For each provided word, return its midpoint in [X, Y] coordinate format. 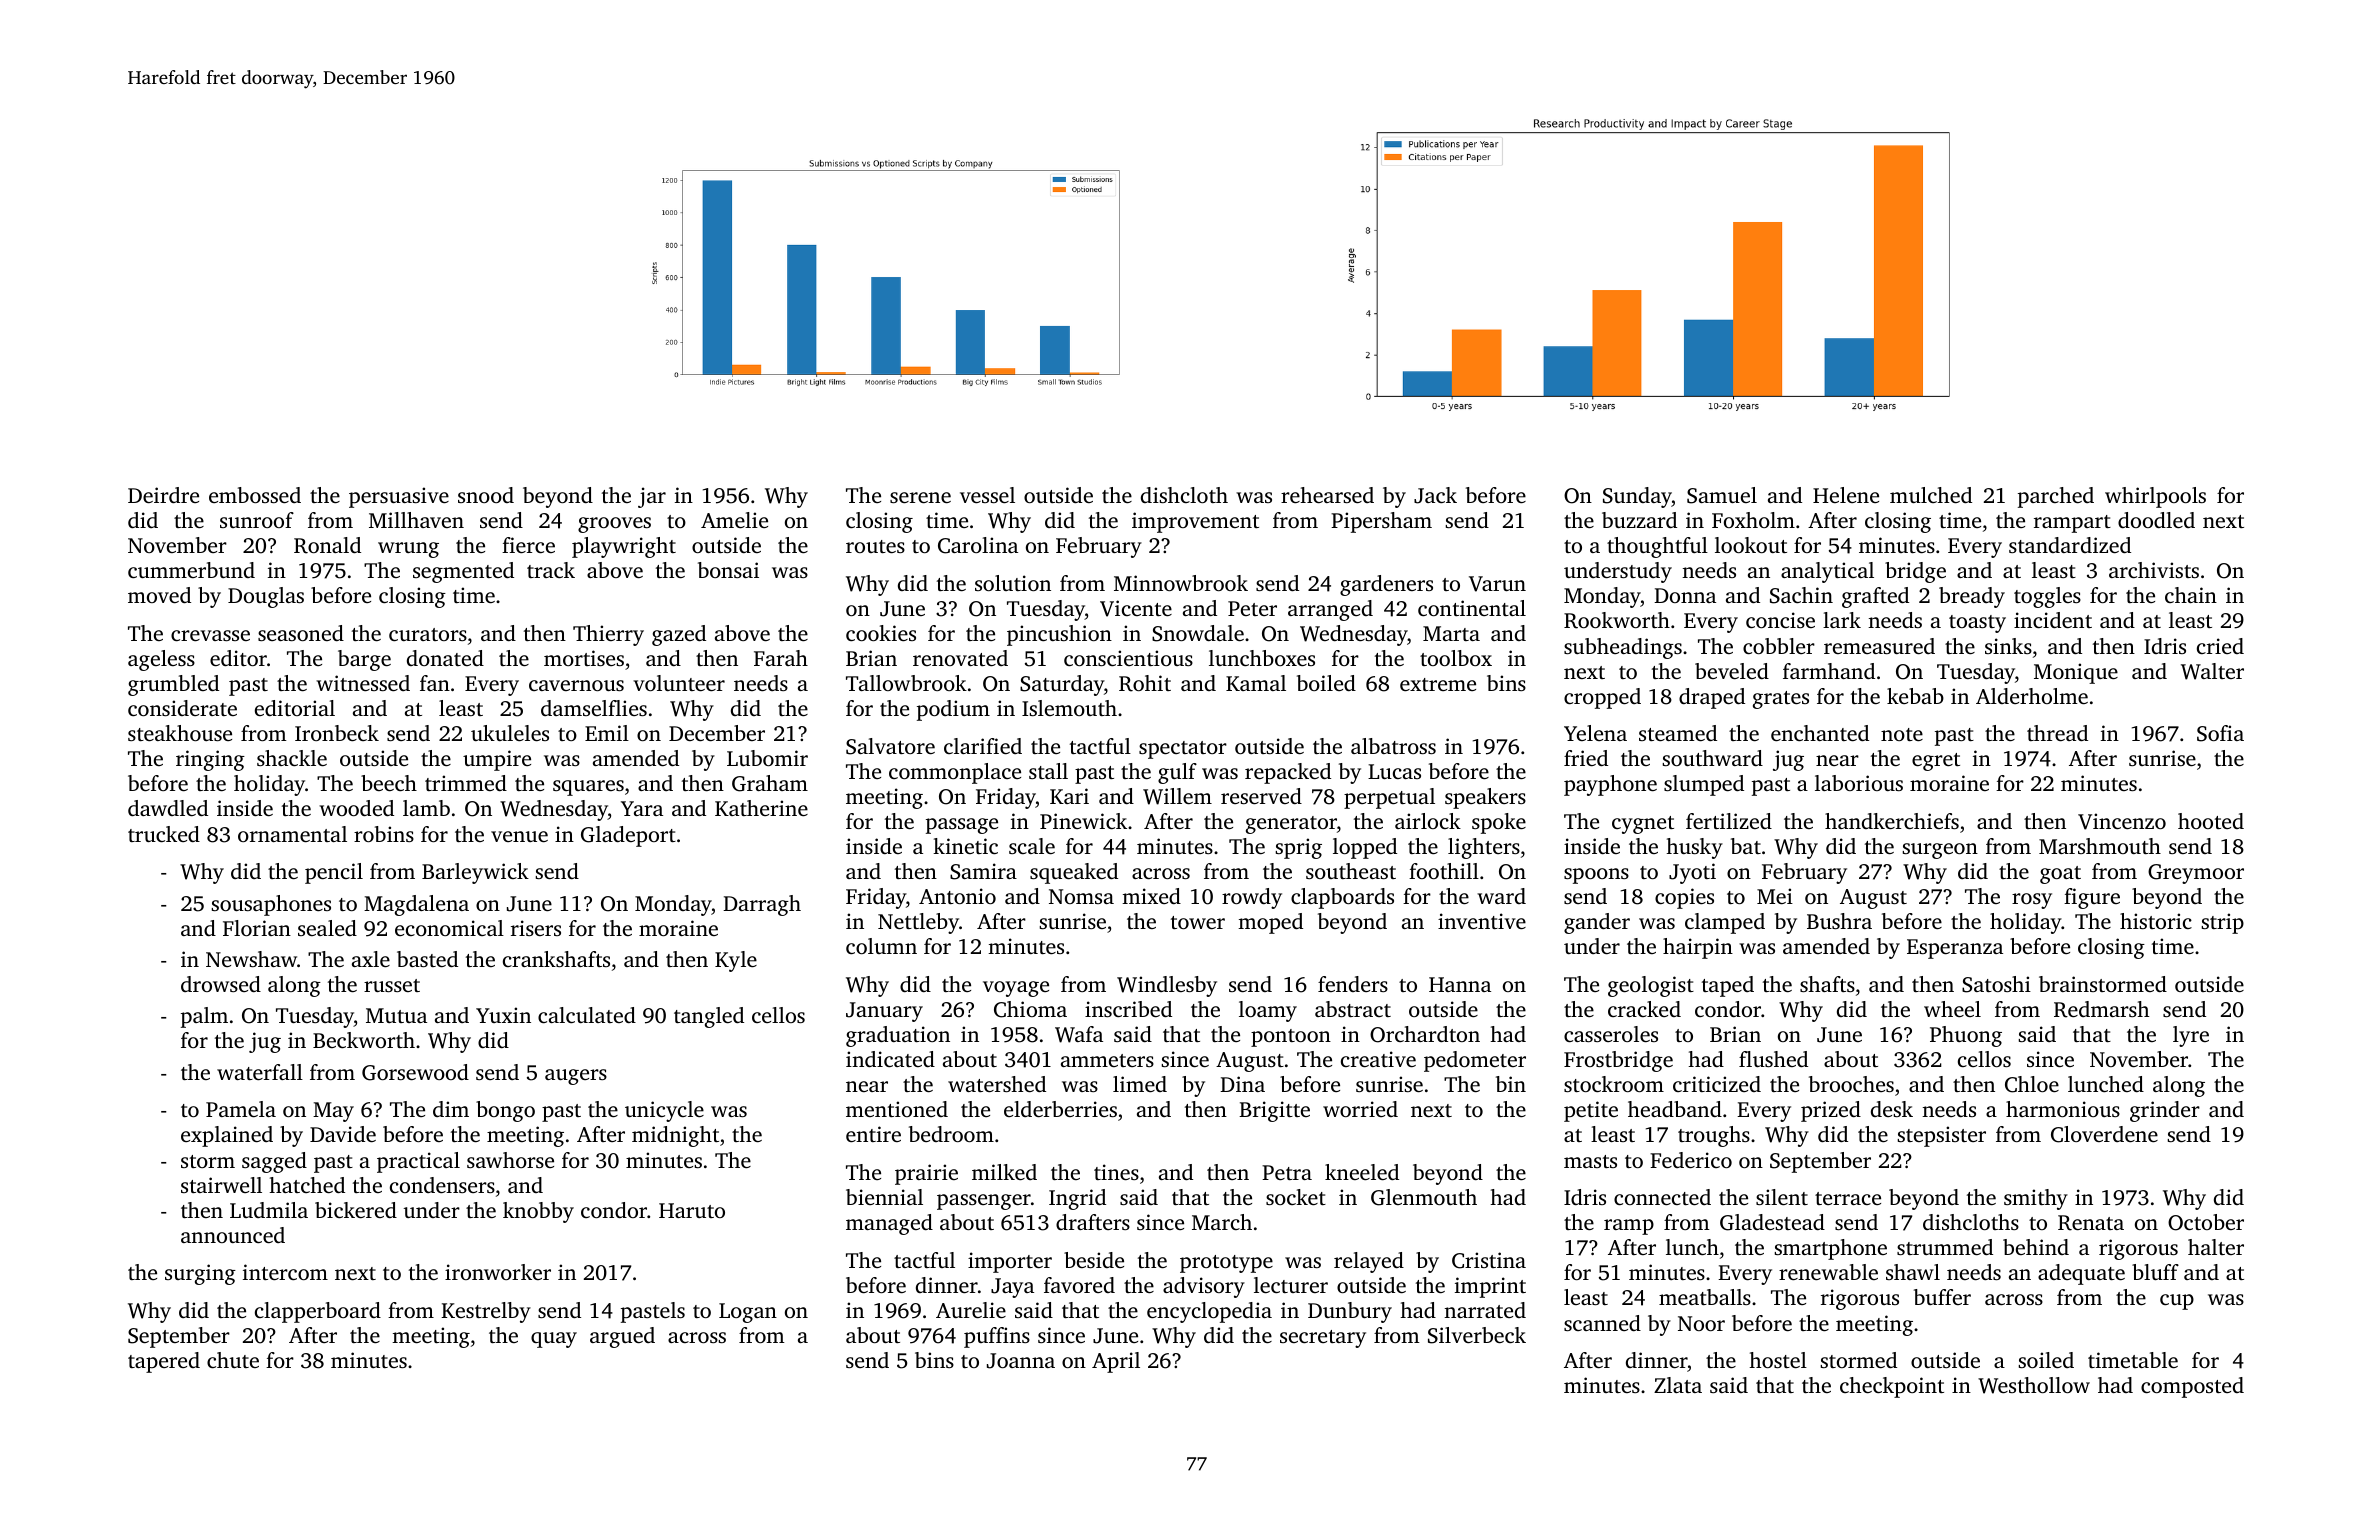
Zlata [1678, 1385]
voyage [1016, 989]
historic [2156, 921]
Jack [1435, 495]
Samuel [1722, 495]
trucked [164, 834]
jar [652, 497]
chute [233, 1360]
